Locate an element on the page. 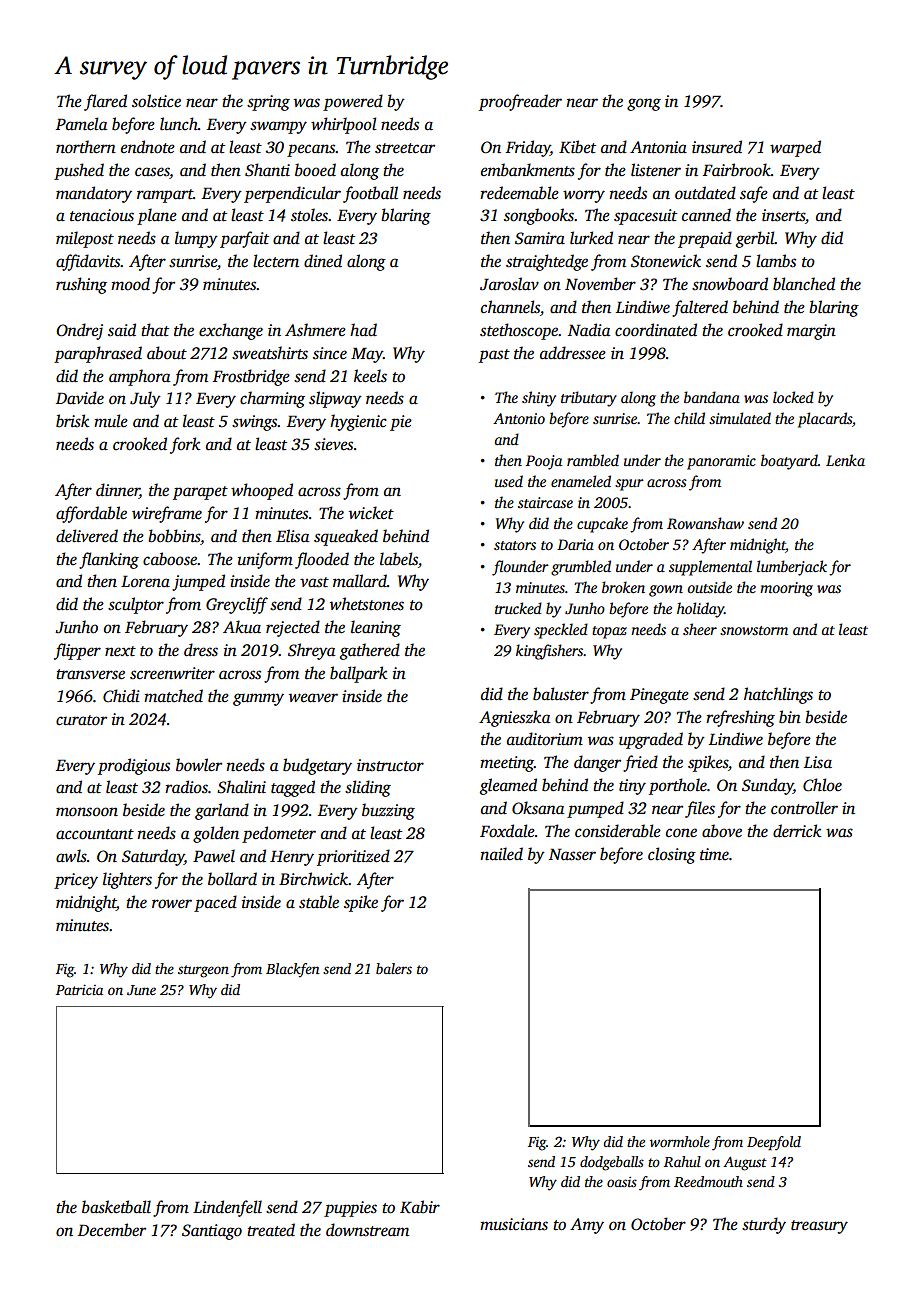 The image size is (924, 1308). warped is located at coordinates (795, 148).
